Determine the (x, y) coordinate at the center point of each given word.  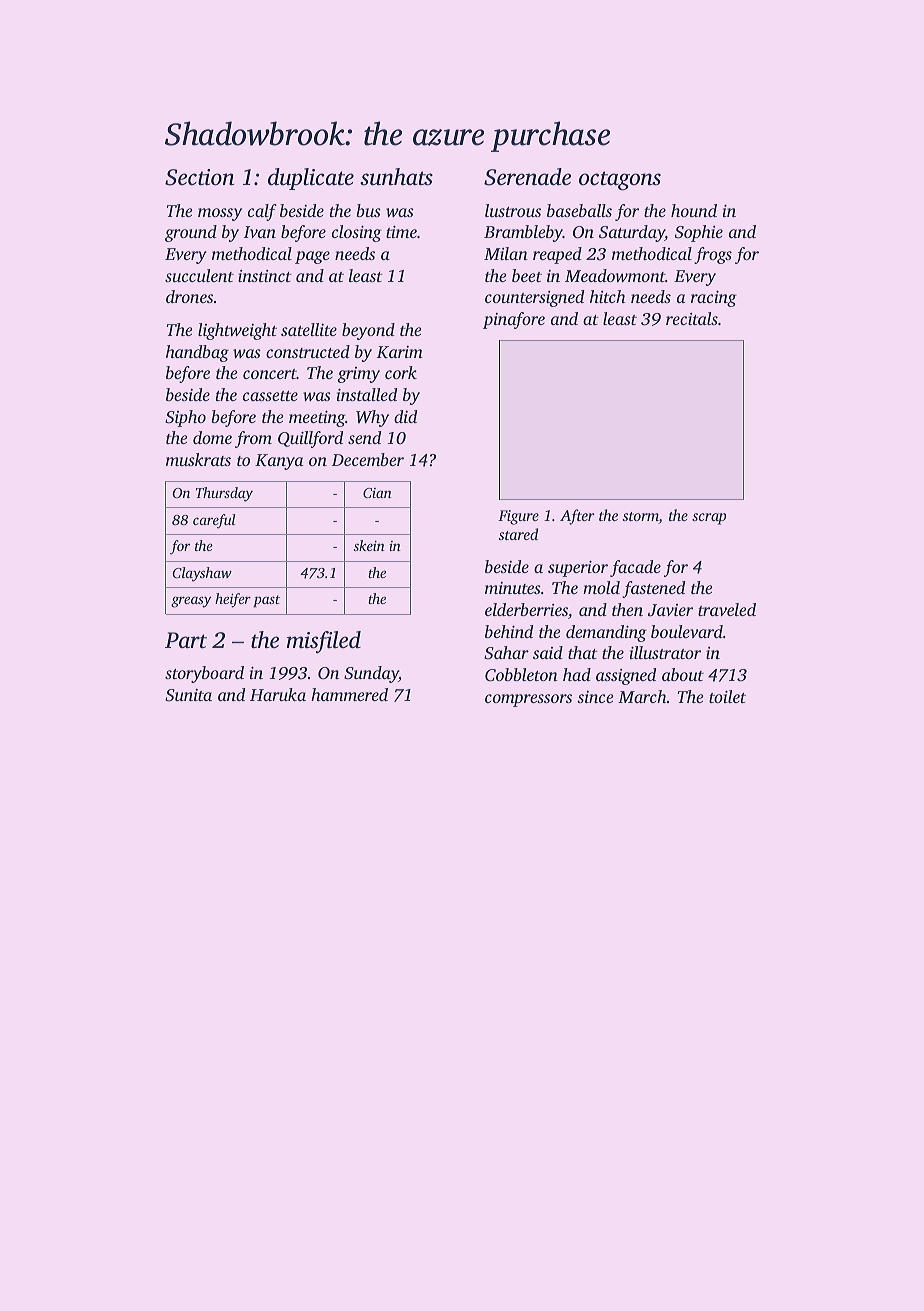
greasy (191, 602)
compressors (528, 700)
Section (200, 177)
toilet (727, 696)
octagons (620, 181)
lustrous (513, 210)
